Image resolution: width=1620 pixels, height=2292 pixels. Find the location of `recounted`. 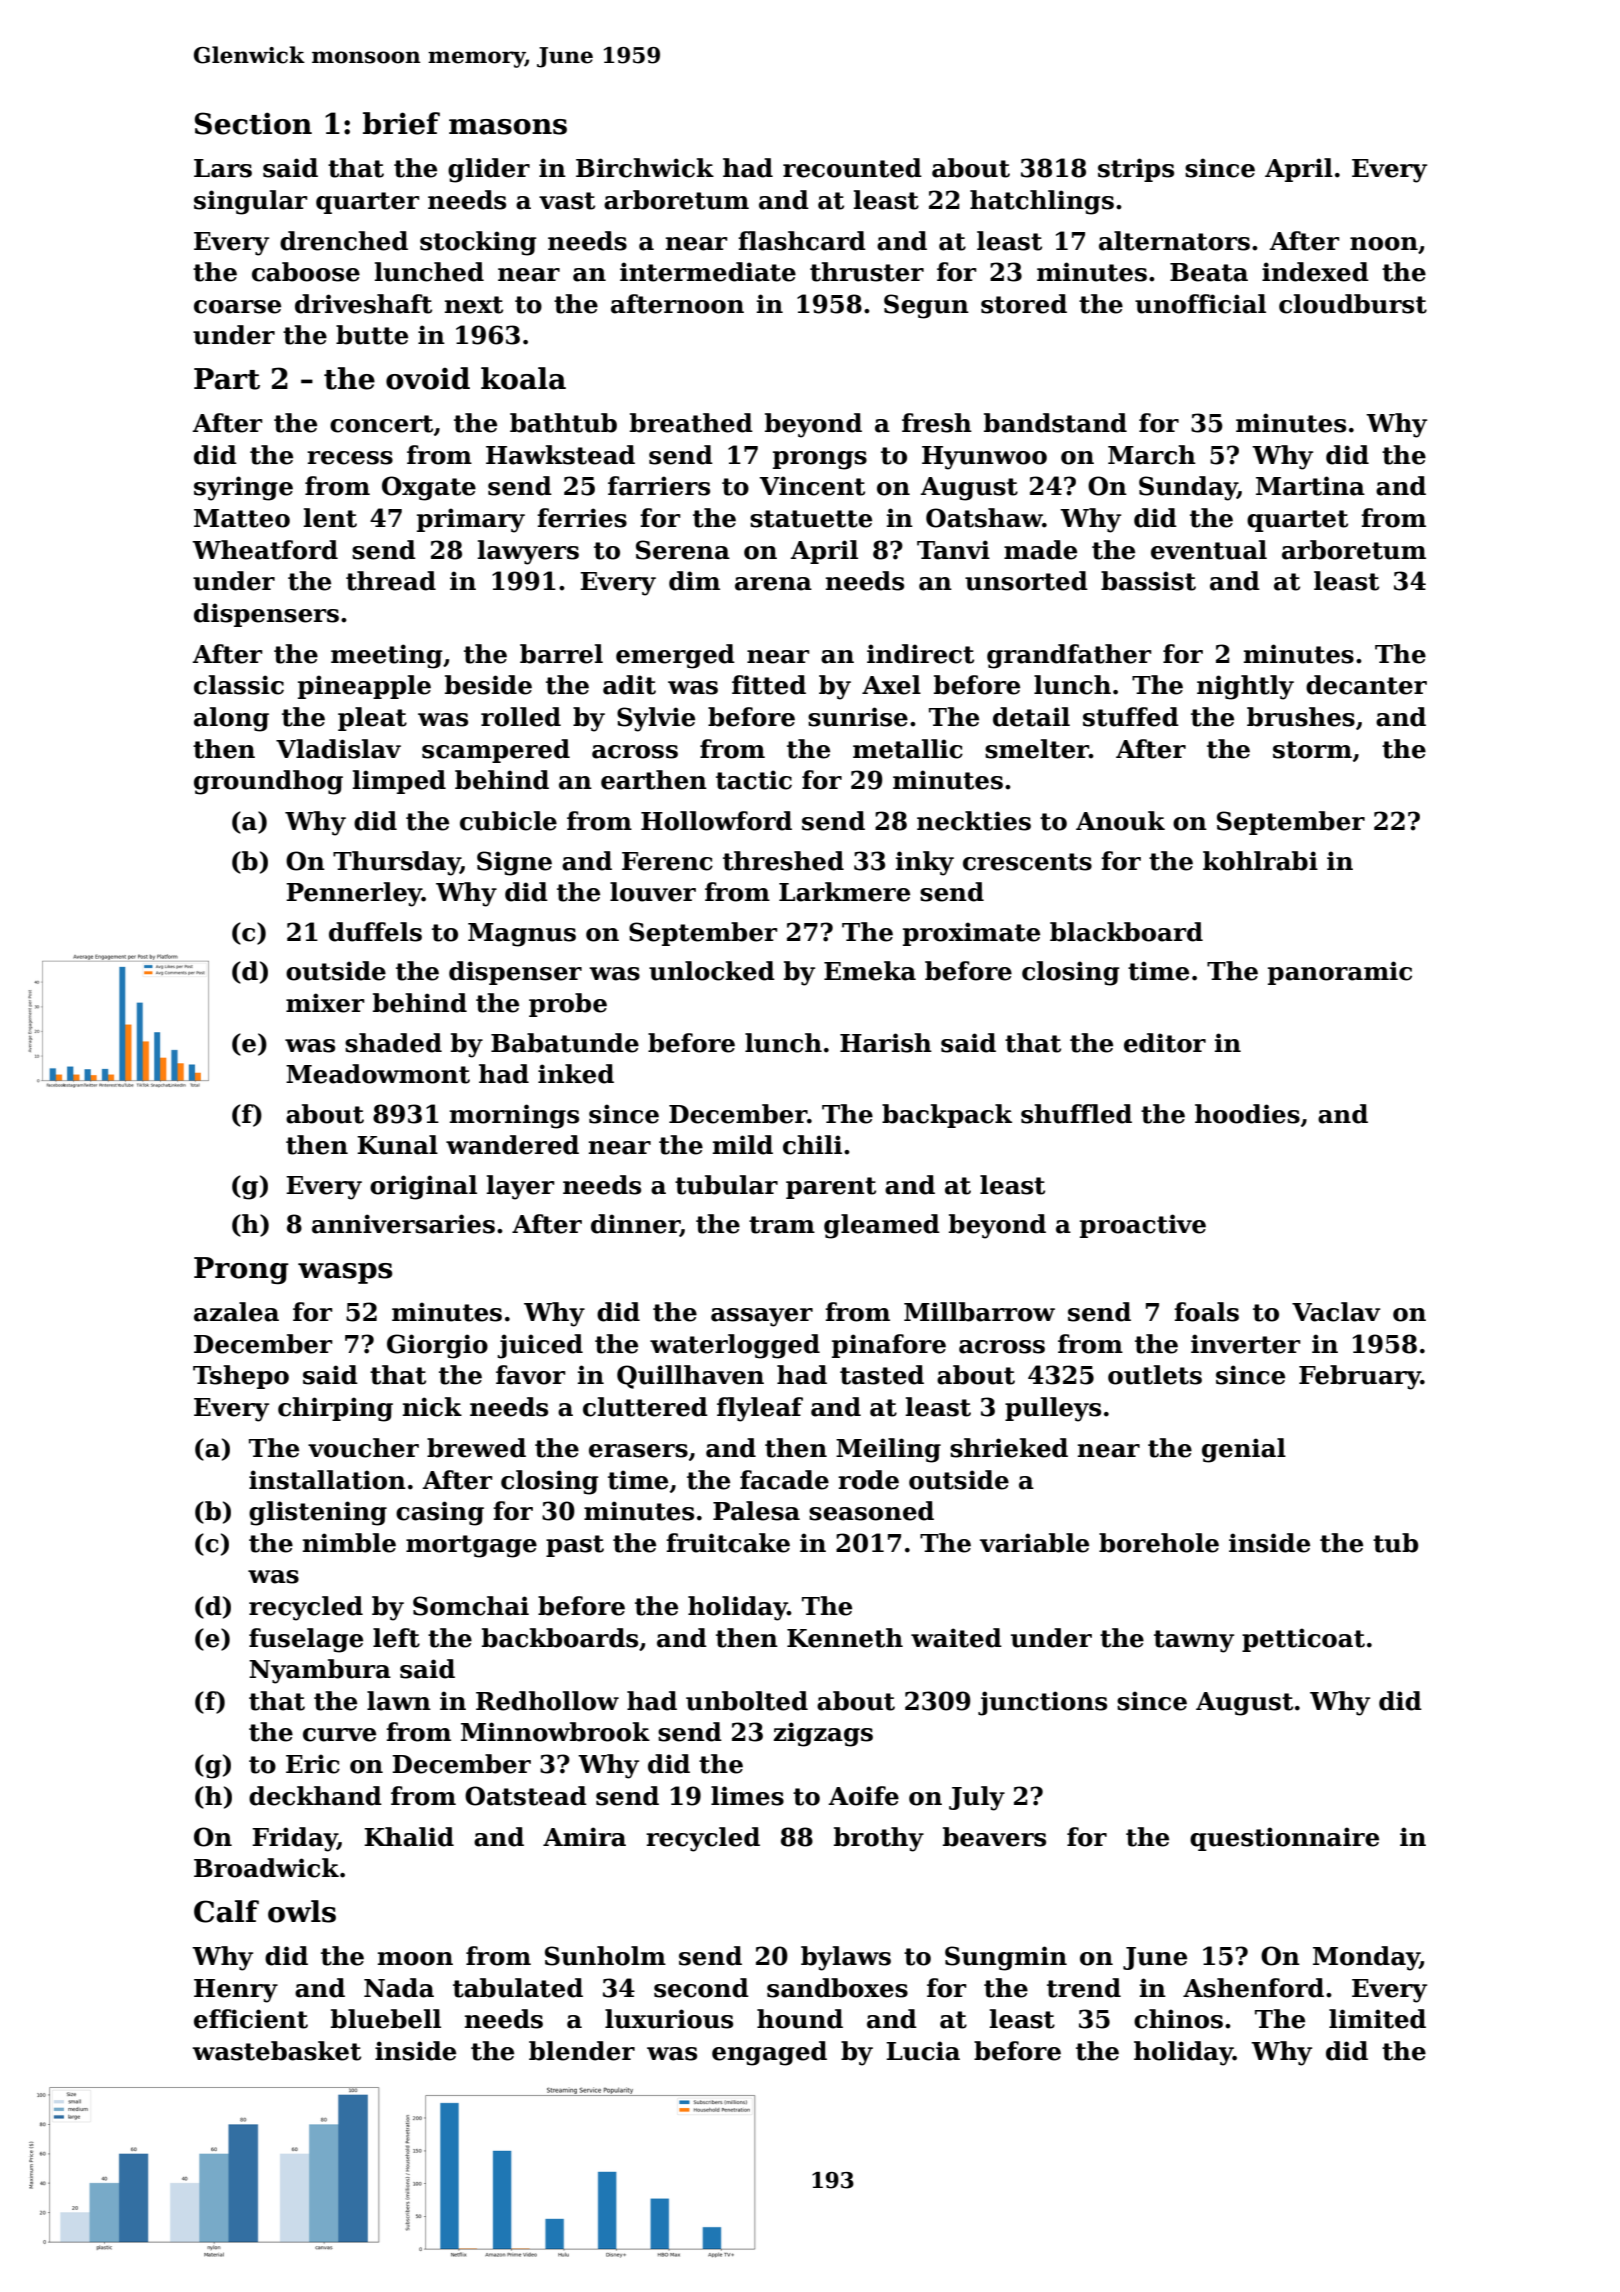

recounted is located at coordinates (852, 168).
